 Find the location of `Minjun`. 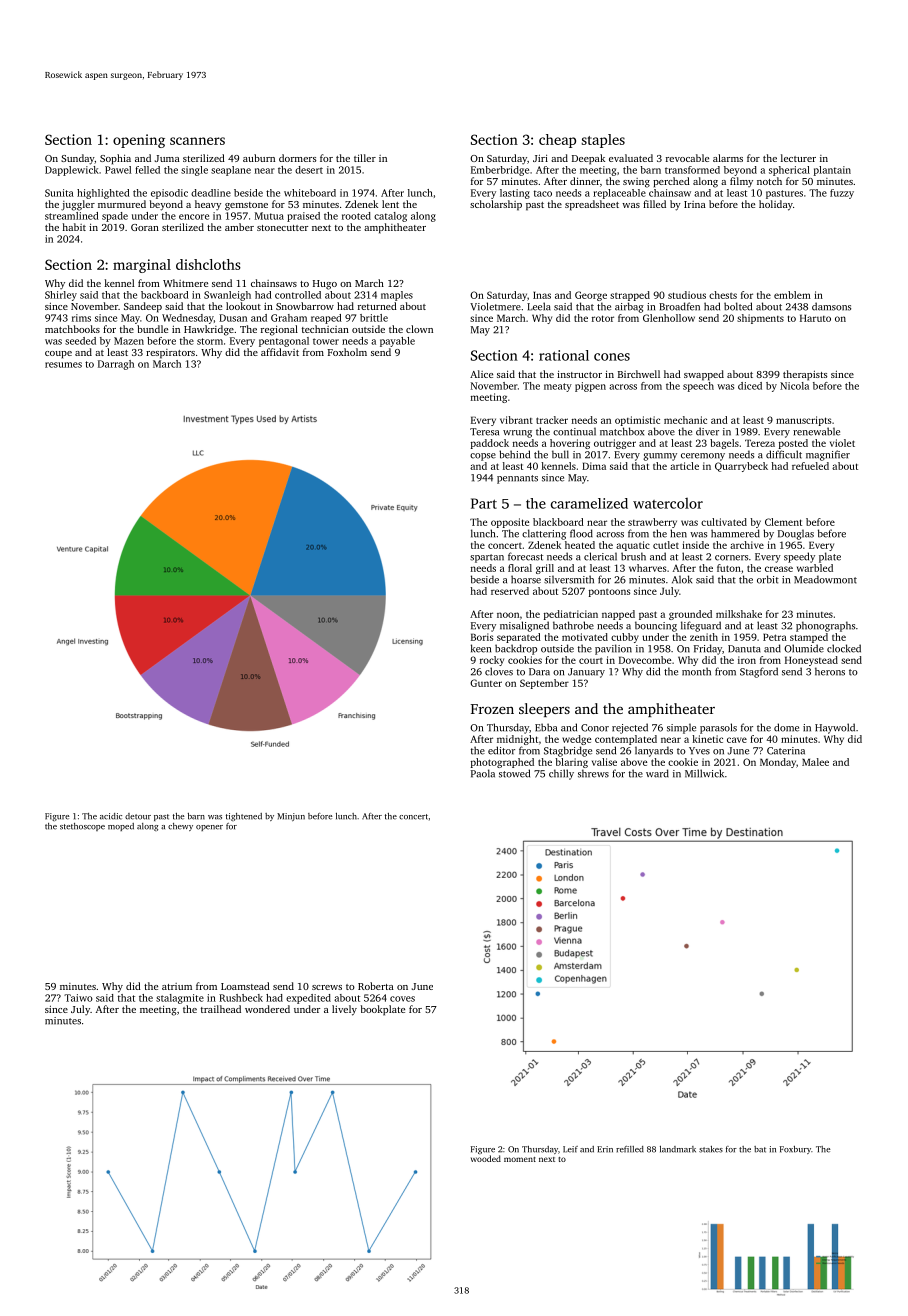

Minjun is located at coordinates (291, 817).
